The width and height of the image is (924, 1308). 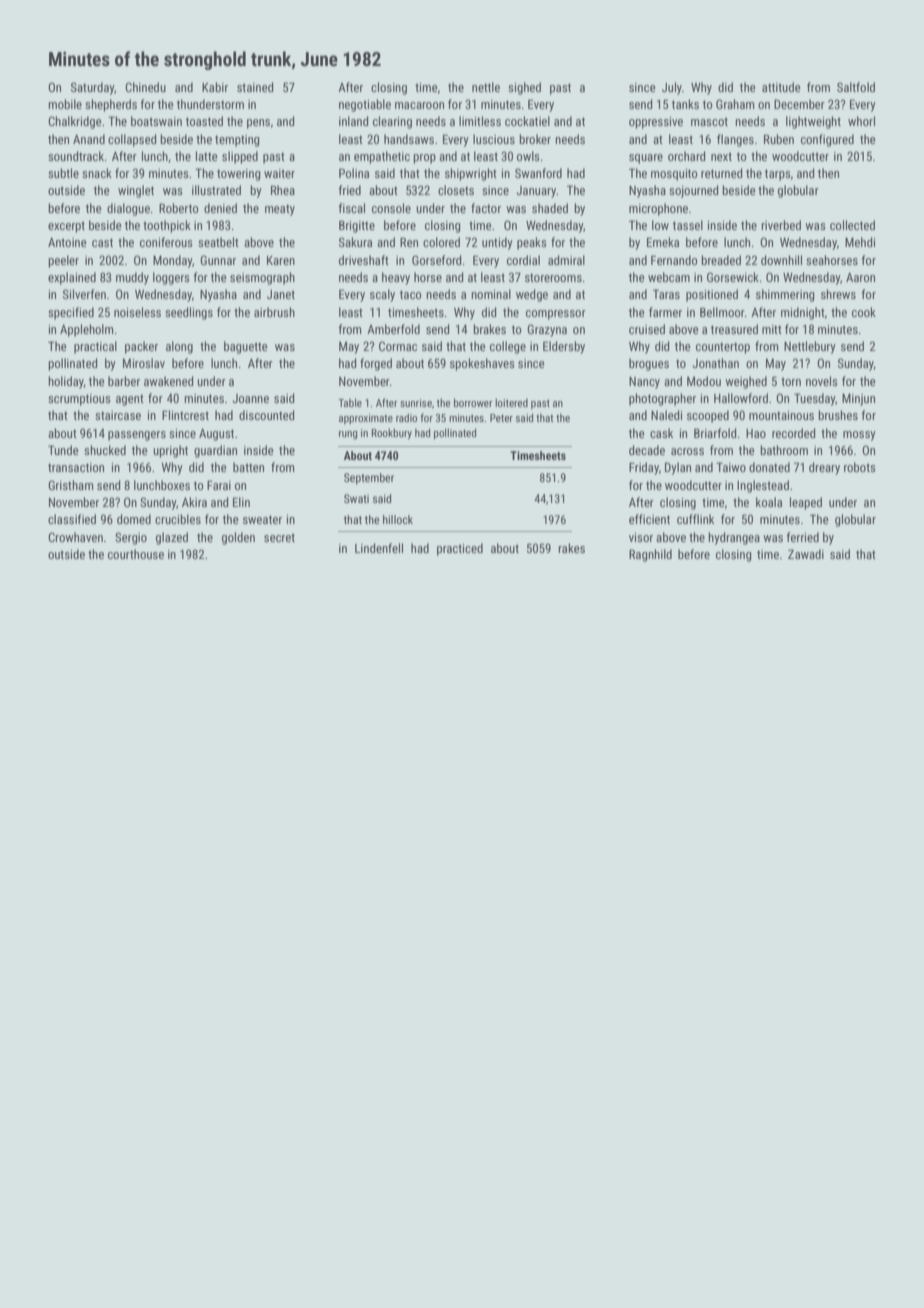 What do you see at coordinates (734, 329) in the image?
I see `treasured` at bounding box center [734, 329].
